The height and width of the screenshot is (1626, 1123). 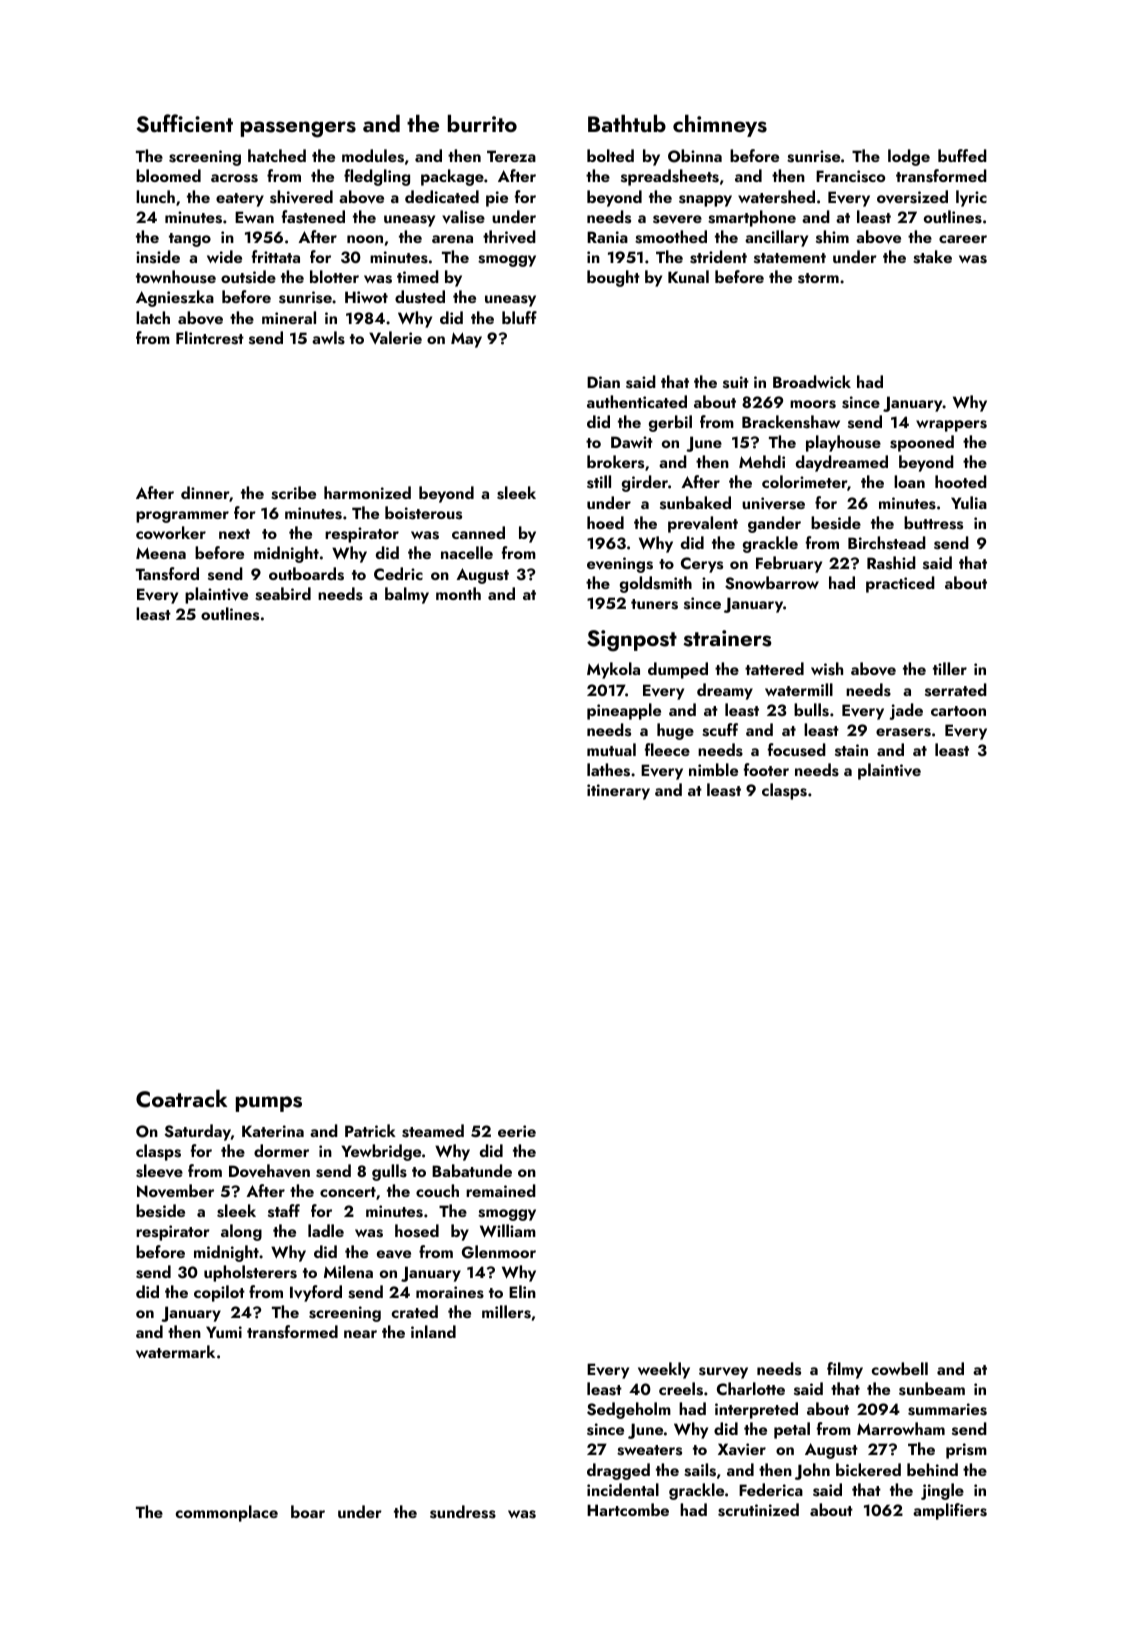 I want to click on Coatrack, so click(x=181, y=1099).
